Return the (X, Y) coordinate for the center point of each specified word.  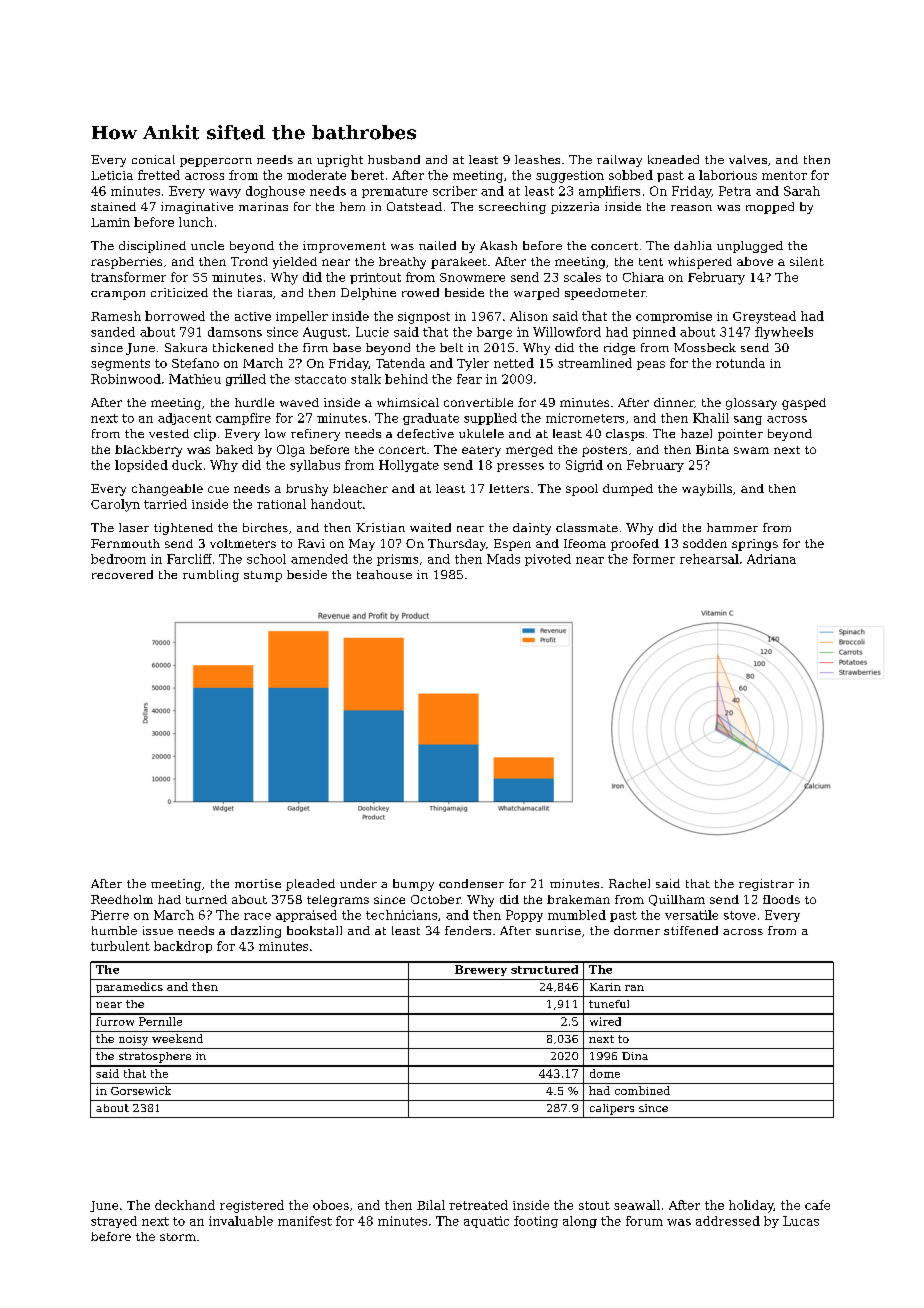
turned (206, 899)
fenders (468, 930)
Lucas (801, 1221)
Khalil (711, 418)
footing (536, 1222)
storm (178, 1237)
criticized (179, 292)
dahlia (693, 245)
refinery (315, 435)
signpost (424, 318)
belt (451, 347)
